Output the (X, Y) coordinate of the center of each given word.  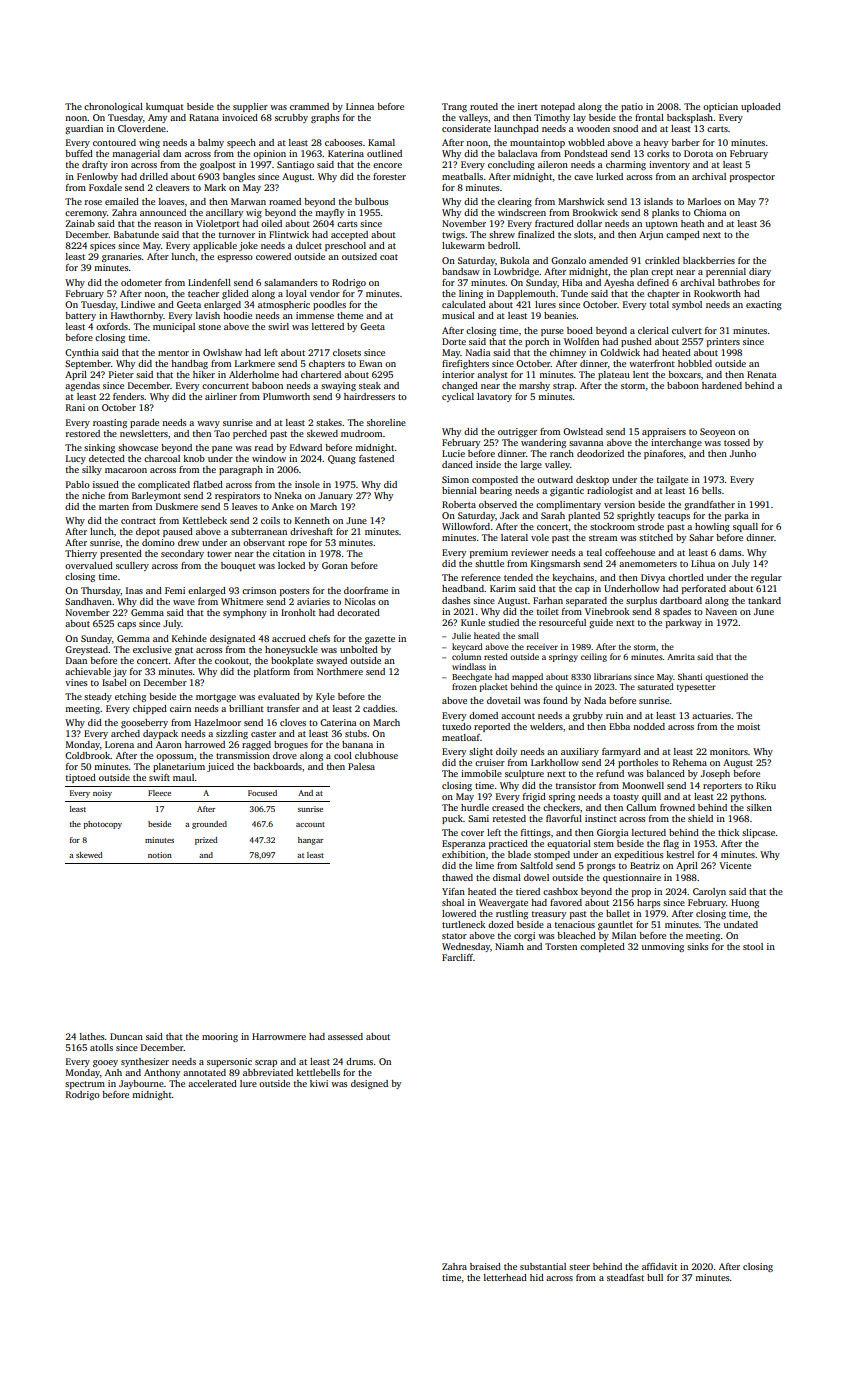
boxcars (684, 374)
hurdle (475, 807)
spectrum (85, 1085)
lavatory (494, 397)
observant (264, 542)
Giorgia (613, 833)
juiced (220, 767)
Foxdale (105, 187)
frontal (649, 117)
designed (369, 1084)
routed (484, 106)
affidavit (659, 1266)
